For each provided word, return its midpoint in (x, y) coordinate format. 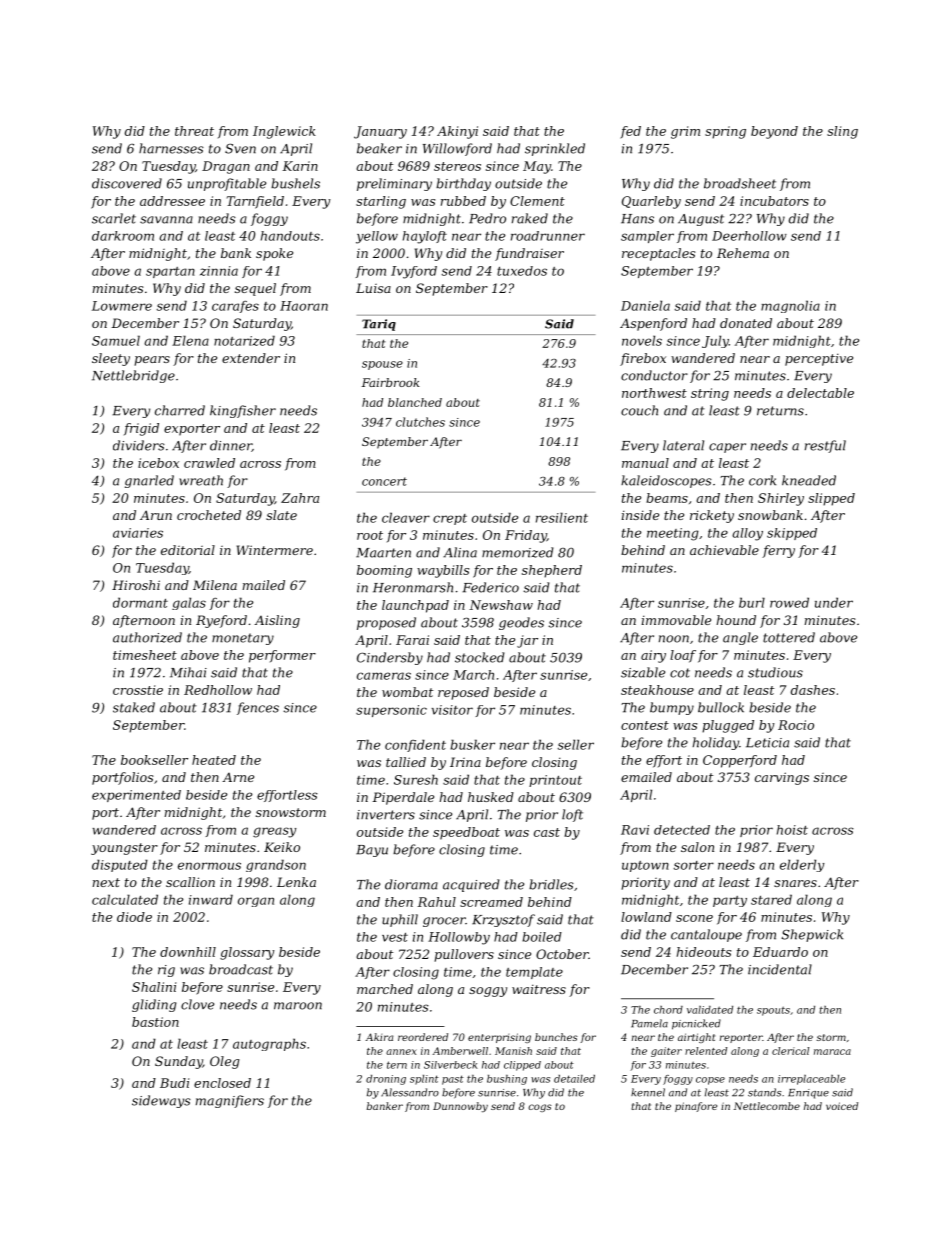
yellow (377, 237)
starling (381, 202)
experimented (136, 796)
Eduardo (780, 952)
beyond (774, 132)
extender (251, 358)
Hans (637, 219)
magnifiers (230, 1101)
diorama (411, 884)
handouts (290, 236)
